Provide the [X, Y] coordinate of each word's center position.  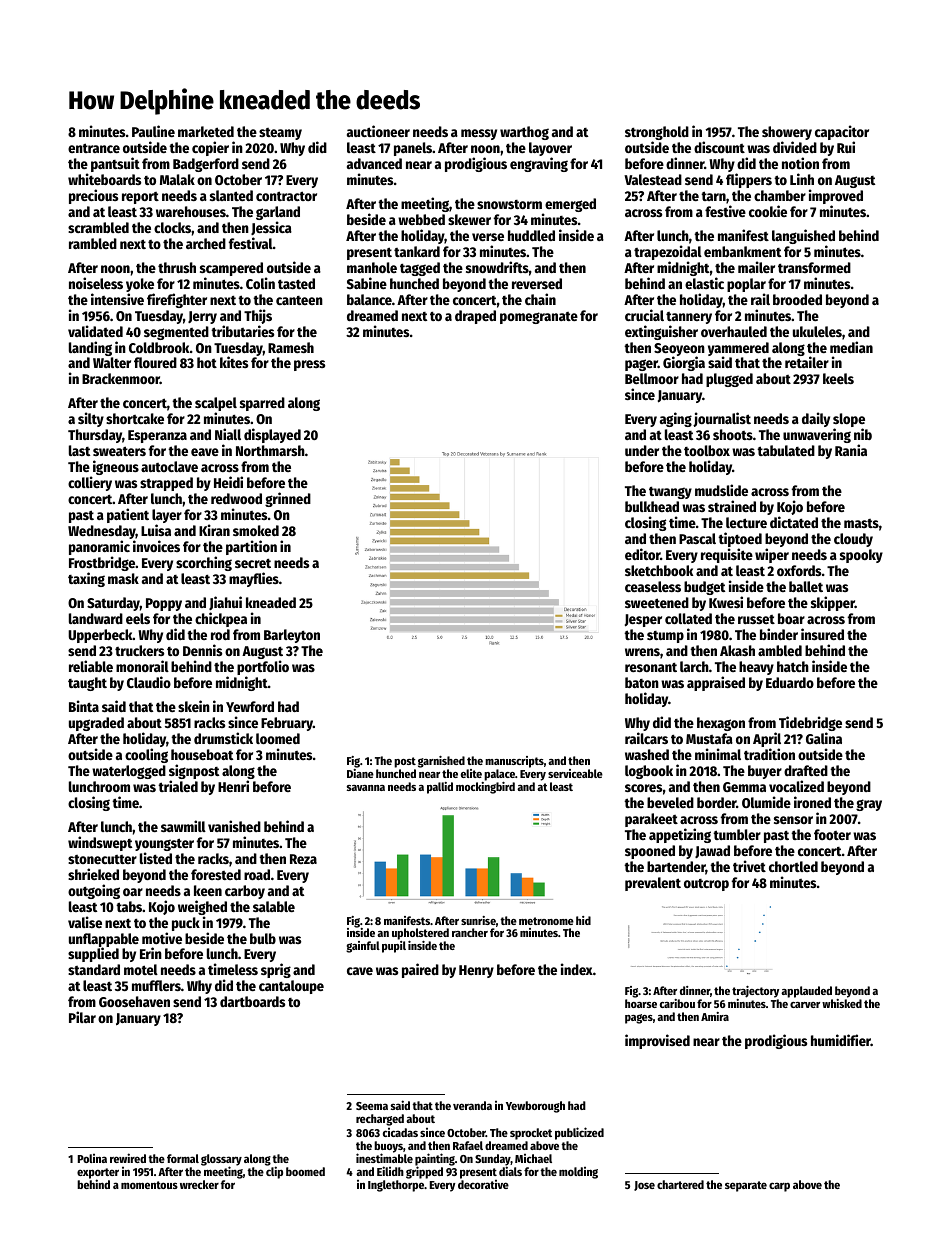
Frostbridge [102, 563]
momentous [149, 1185]
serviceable [575, 773]
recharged [380, 1120]
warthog [524, 133]
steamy [280, 134]
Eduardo [790, 682]
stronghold [657, 133]
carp [779, 1187]
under [642, 450]
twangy [670, 492]
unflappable [104, 940]
